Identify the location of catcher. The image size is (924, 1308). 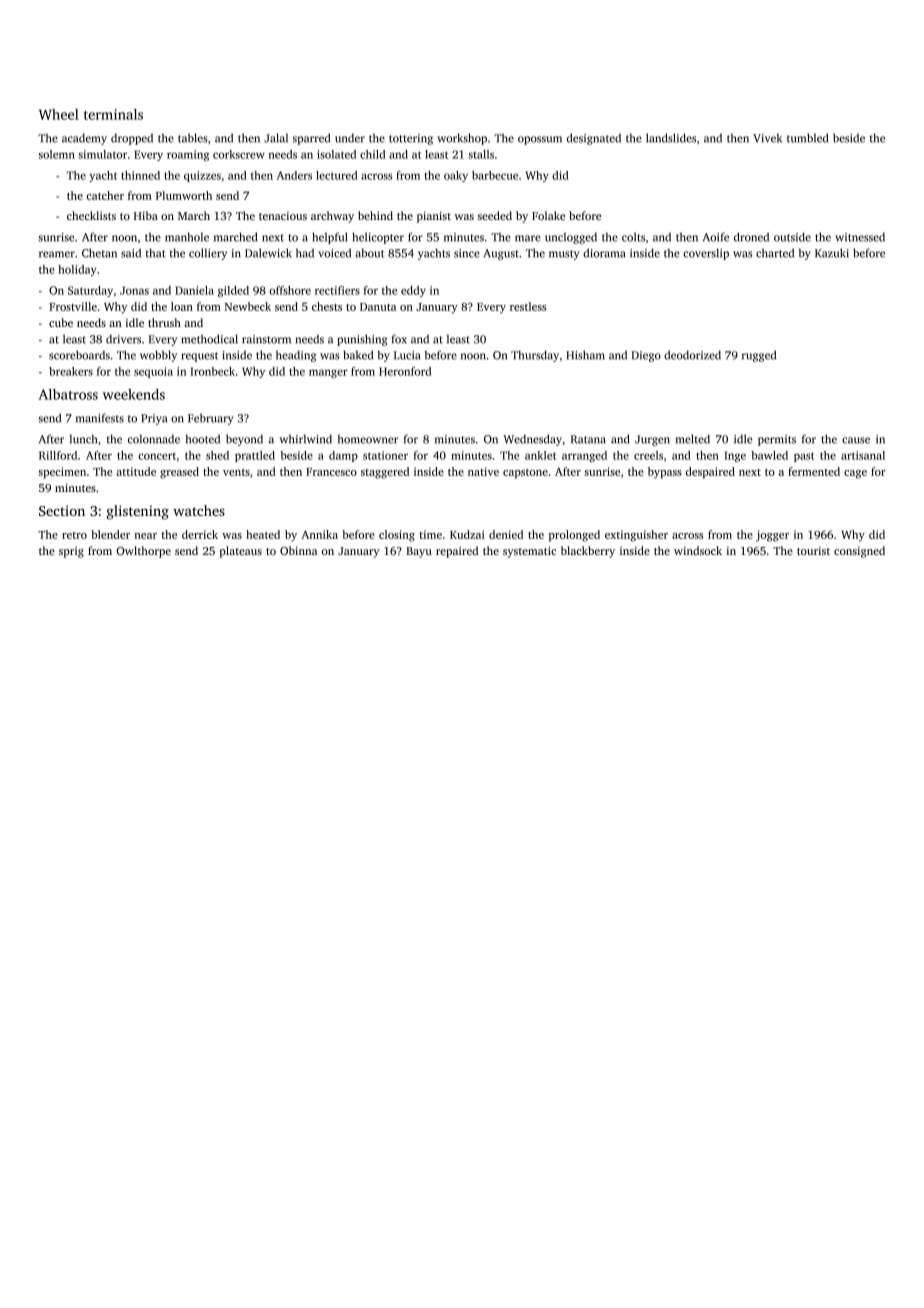
(105, 195).
